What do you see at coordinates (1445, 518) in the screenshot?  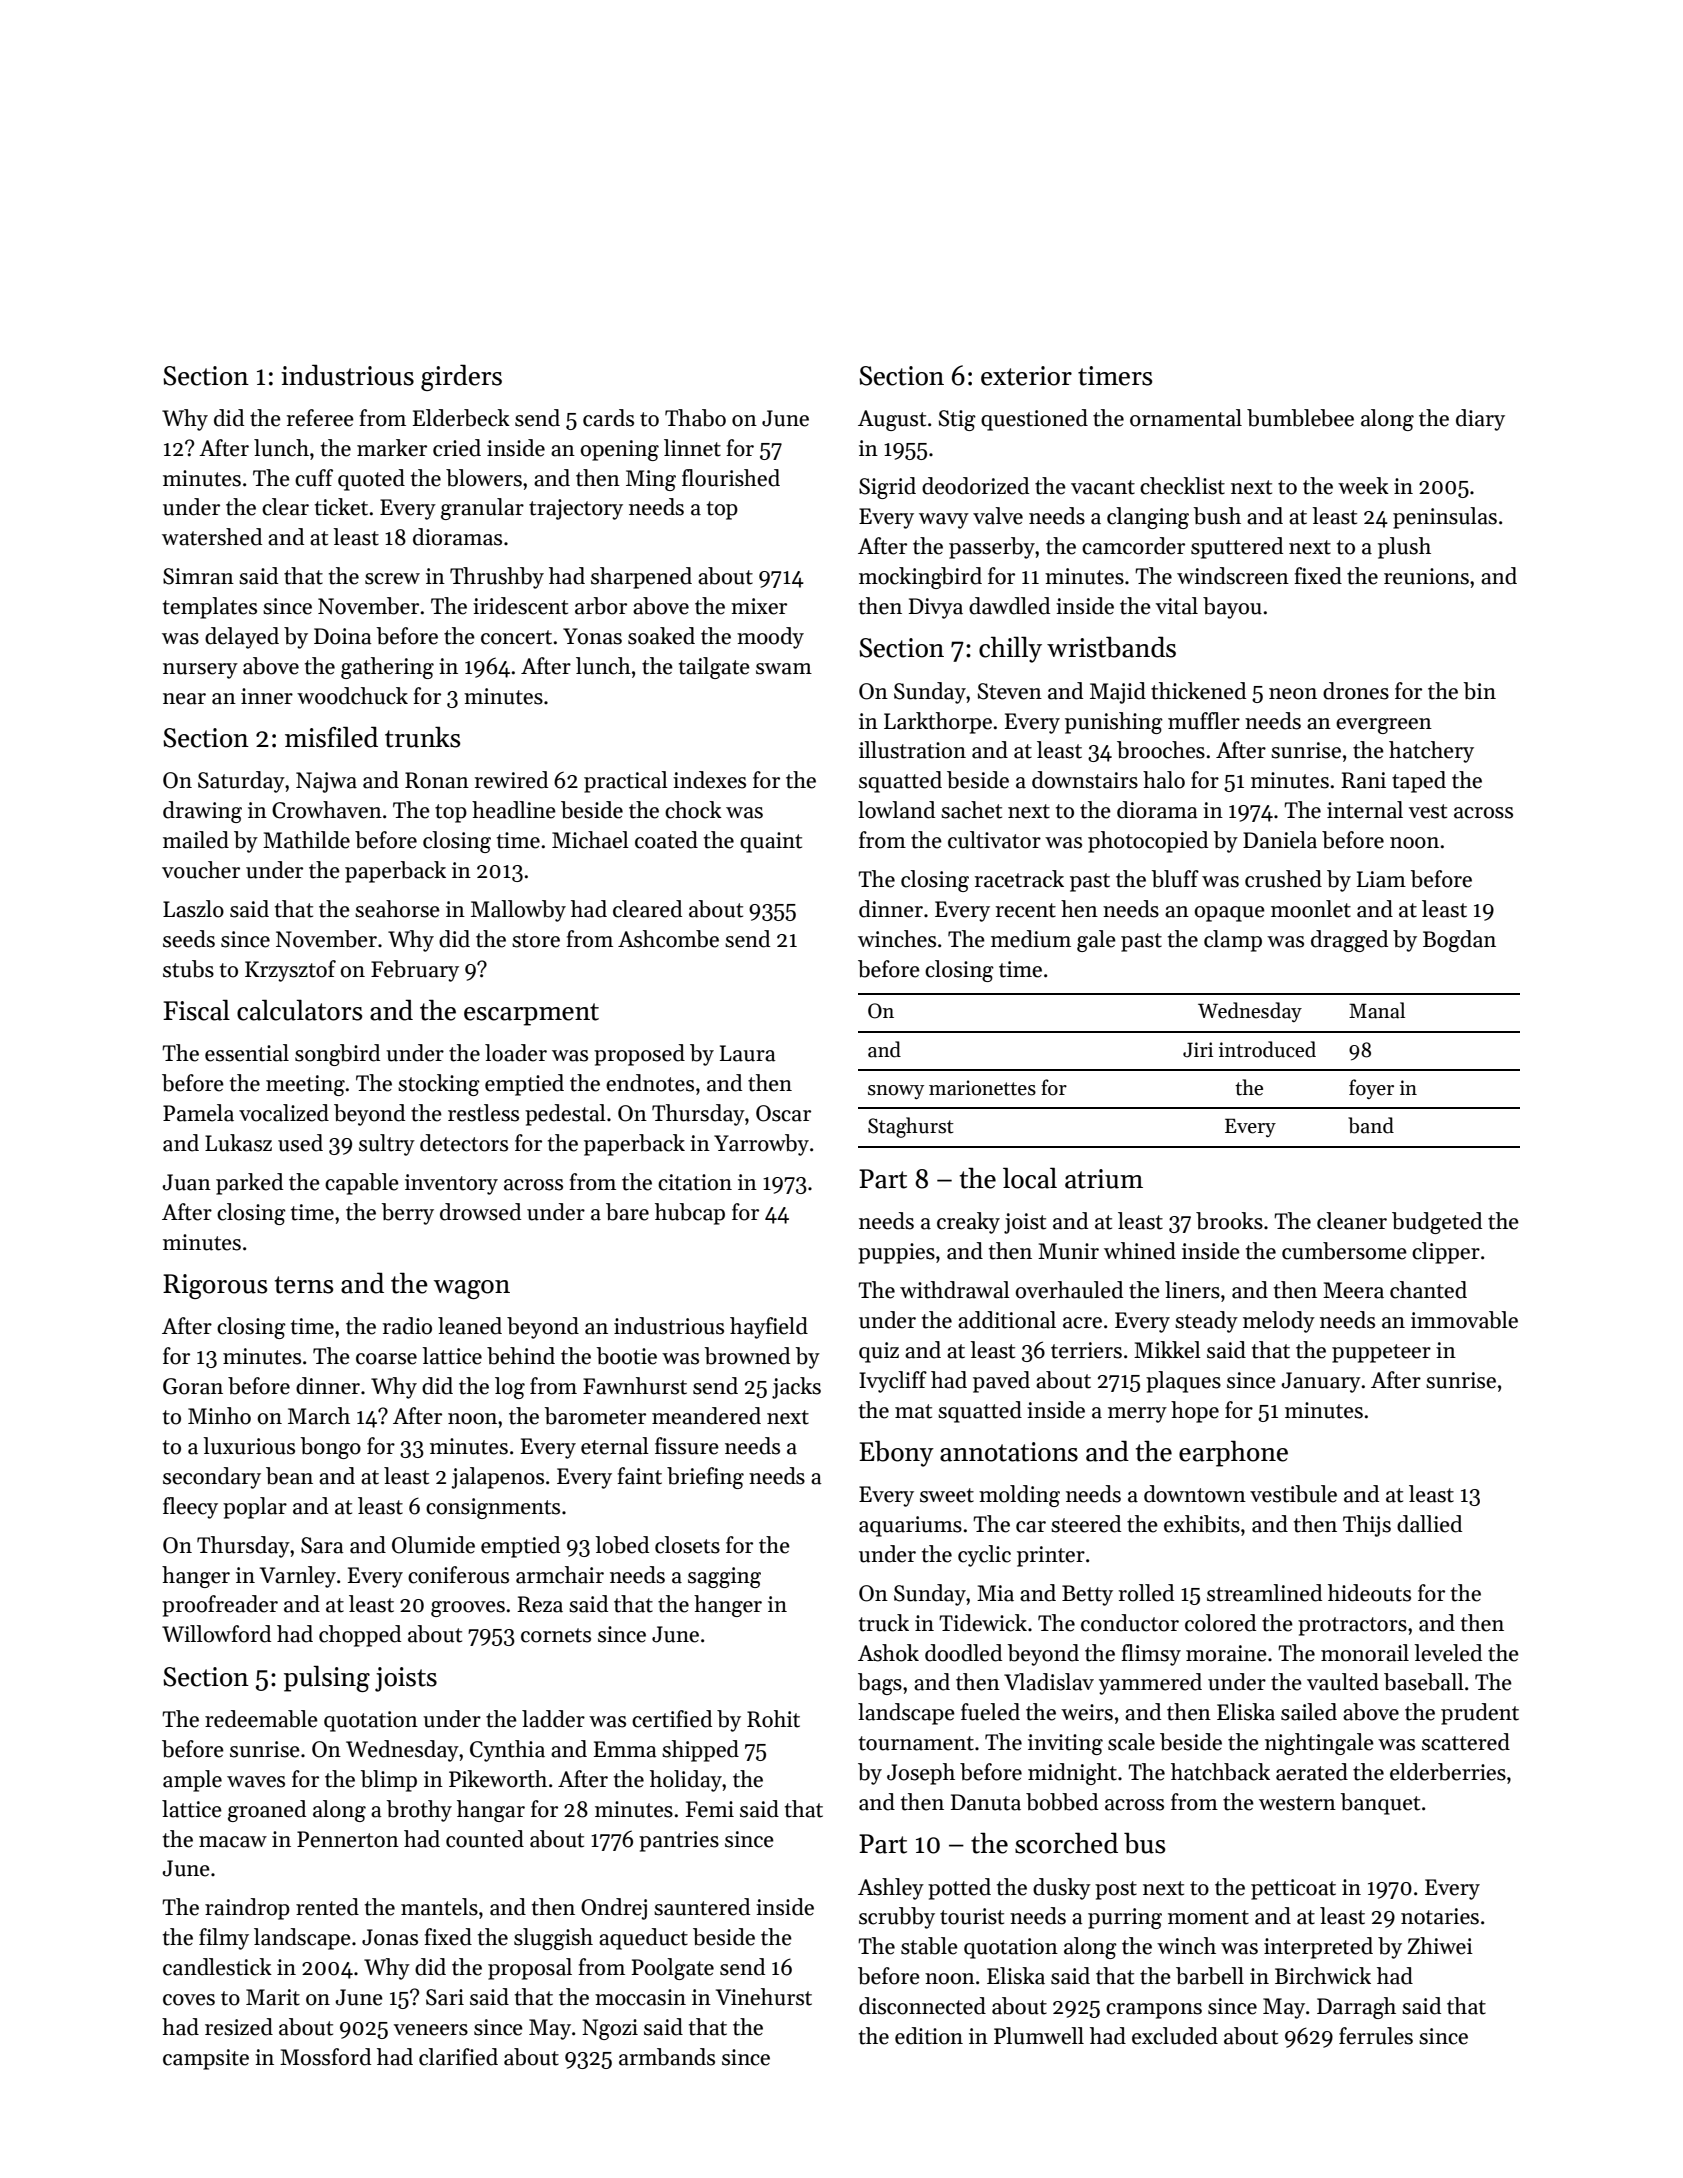 I see `peninsulas` at bounding box center [1445, 518].
